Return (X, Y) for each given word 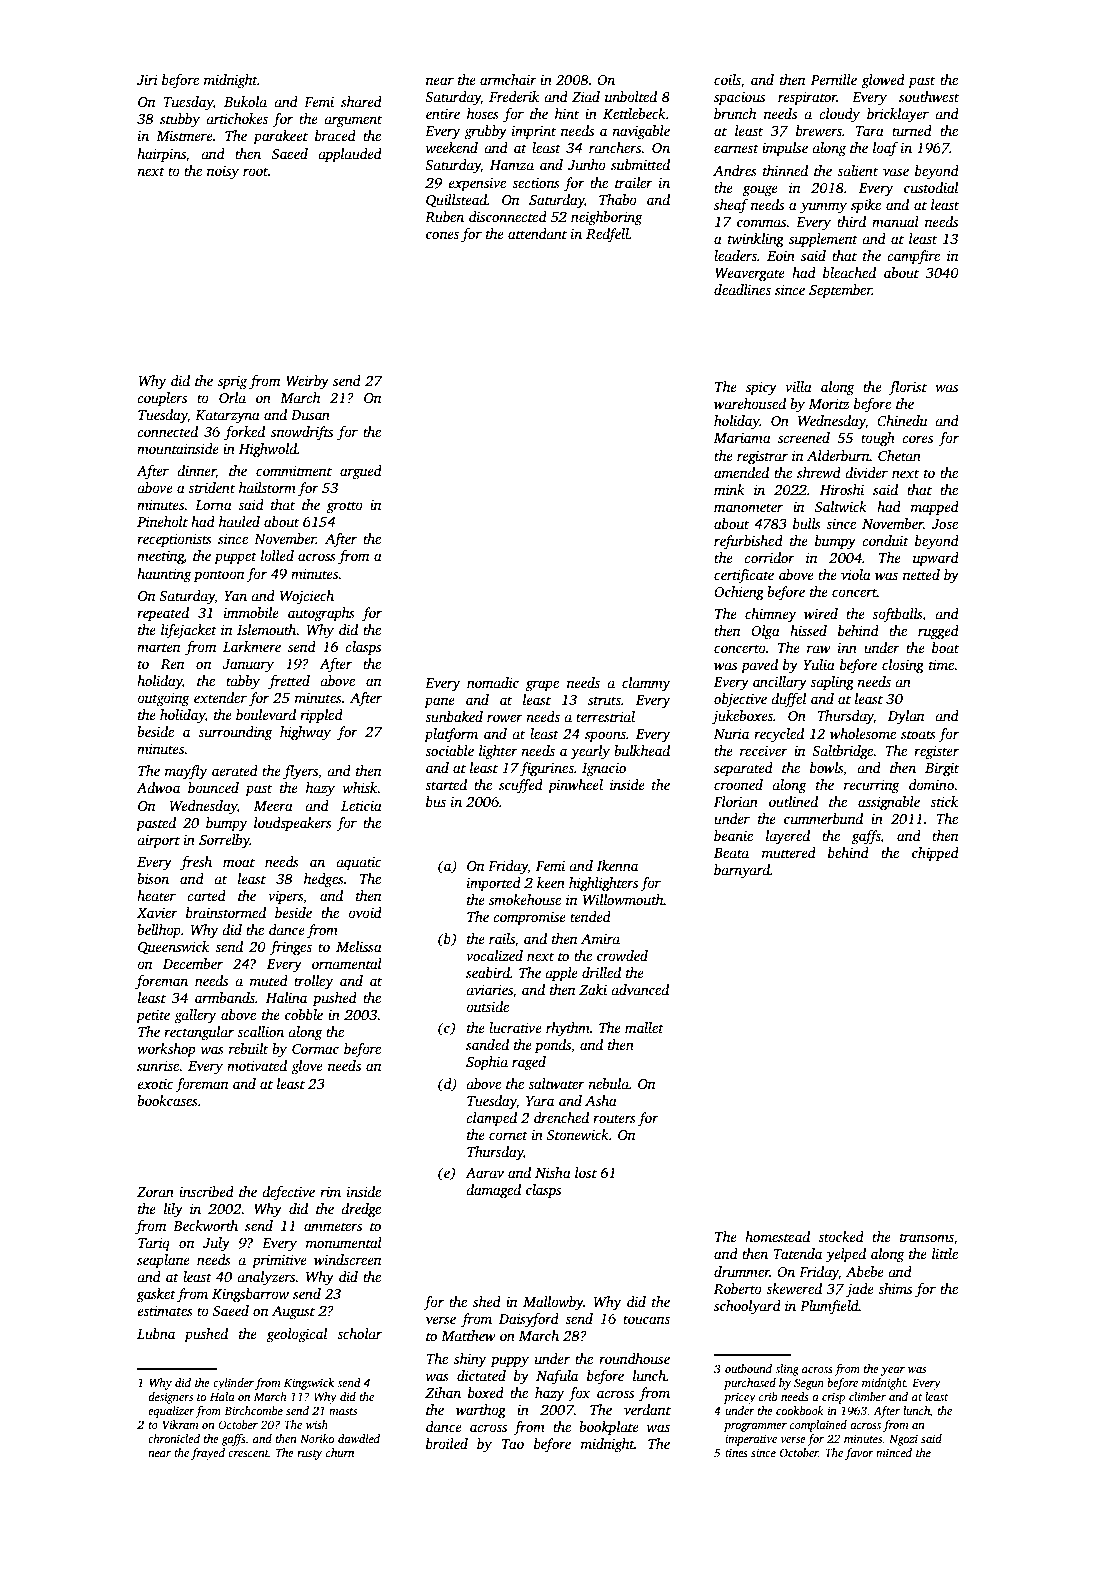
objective (740, 700)
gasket (156, 1295)
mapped (935, 508)
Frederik (514, 96)
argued (361, 472)
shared (361, 101)
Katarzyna (227, 417)
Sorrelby (224, 841)
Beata (731, 853)
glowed (883, 81)
